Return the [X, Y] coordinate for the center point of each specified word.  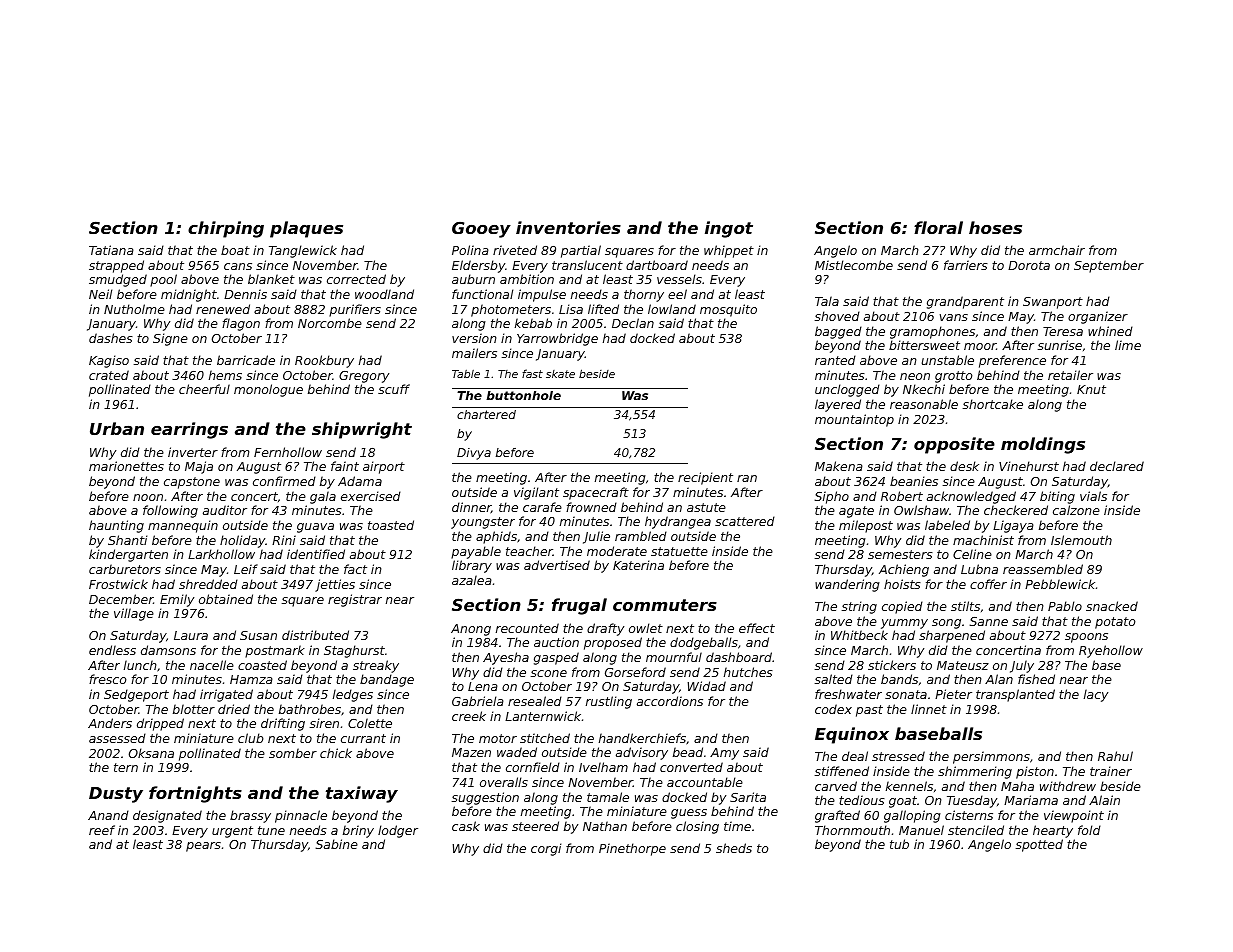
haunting [116, 526]
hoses [995, 227]
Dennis [245, 294]
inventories [568, 227]
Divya [474, 454]
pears [203, 847]
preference [1012, 361]
